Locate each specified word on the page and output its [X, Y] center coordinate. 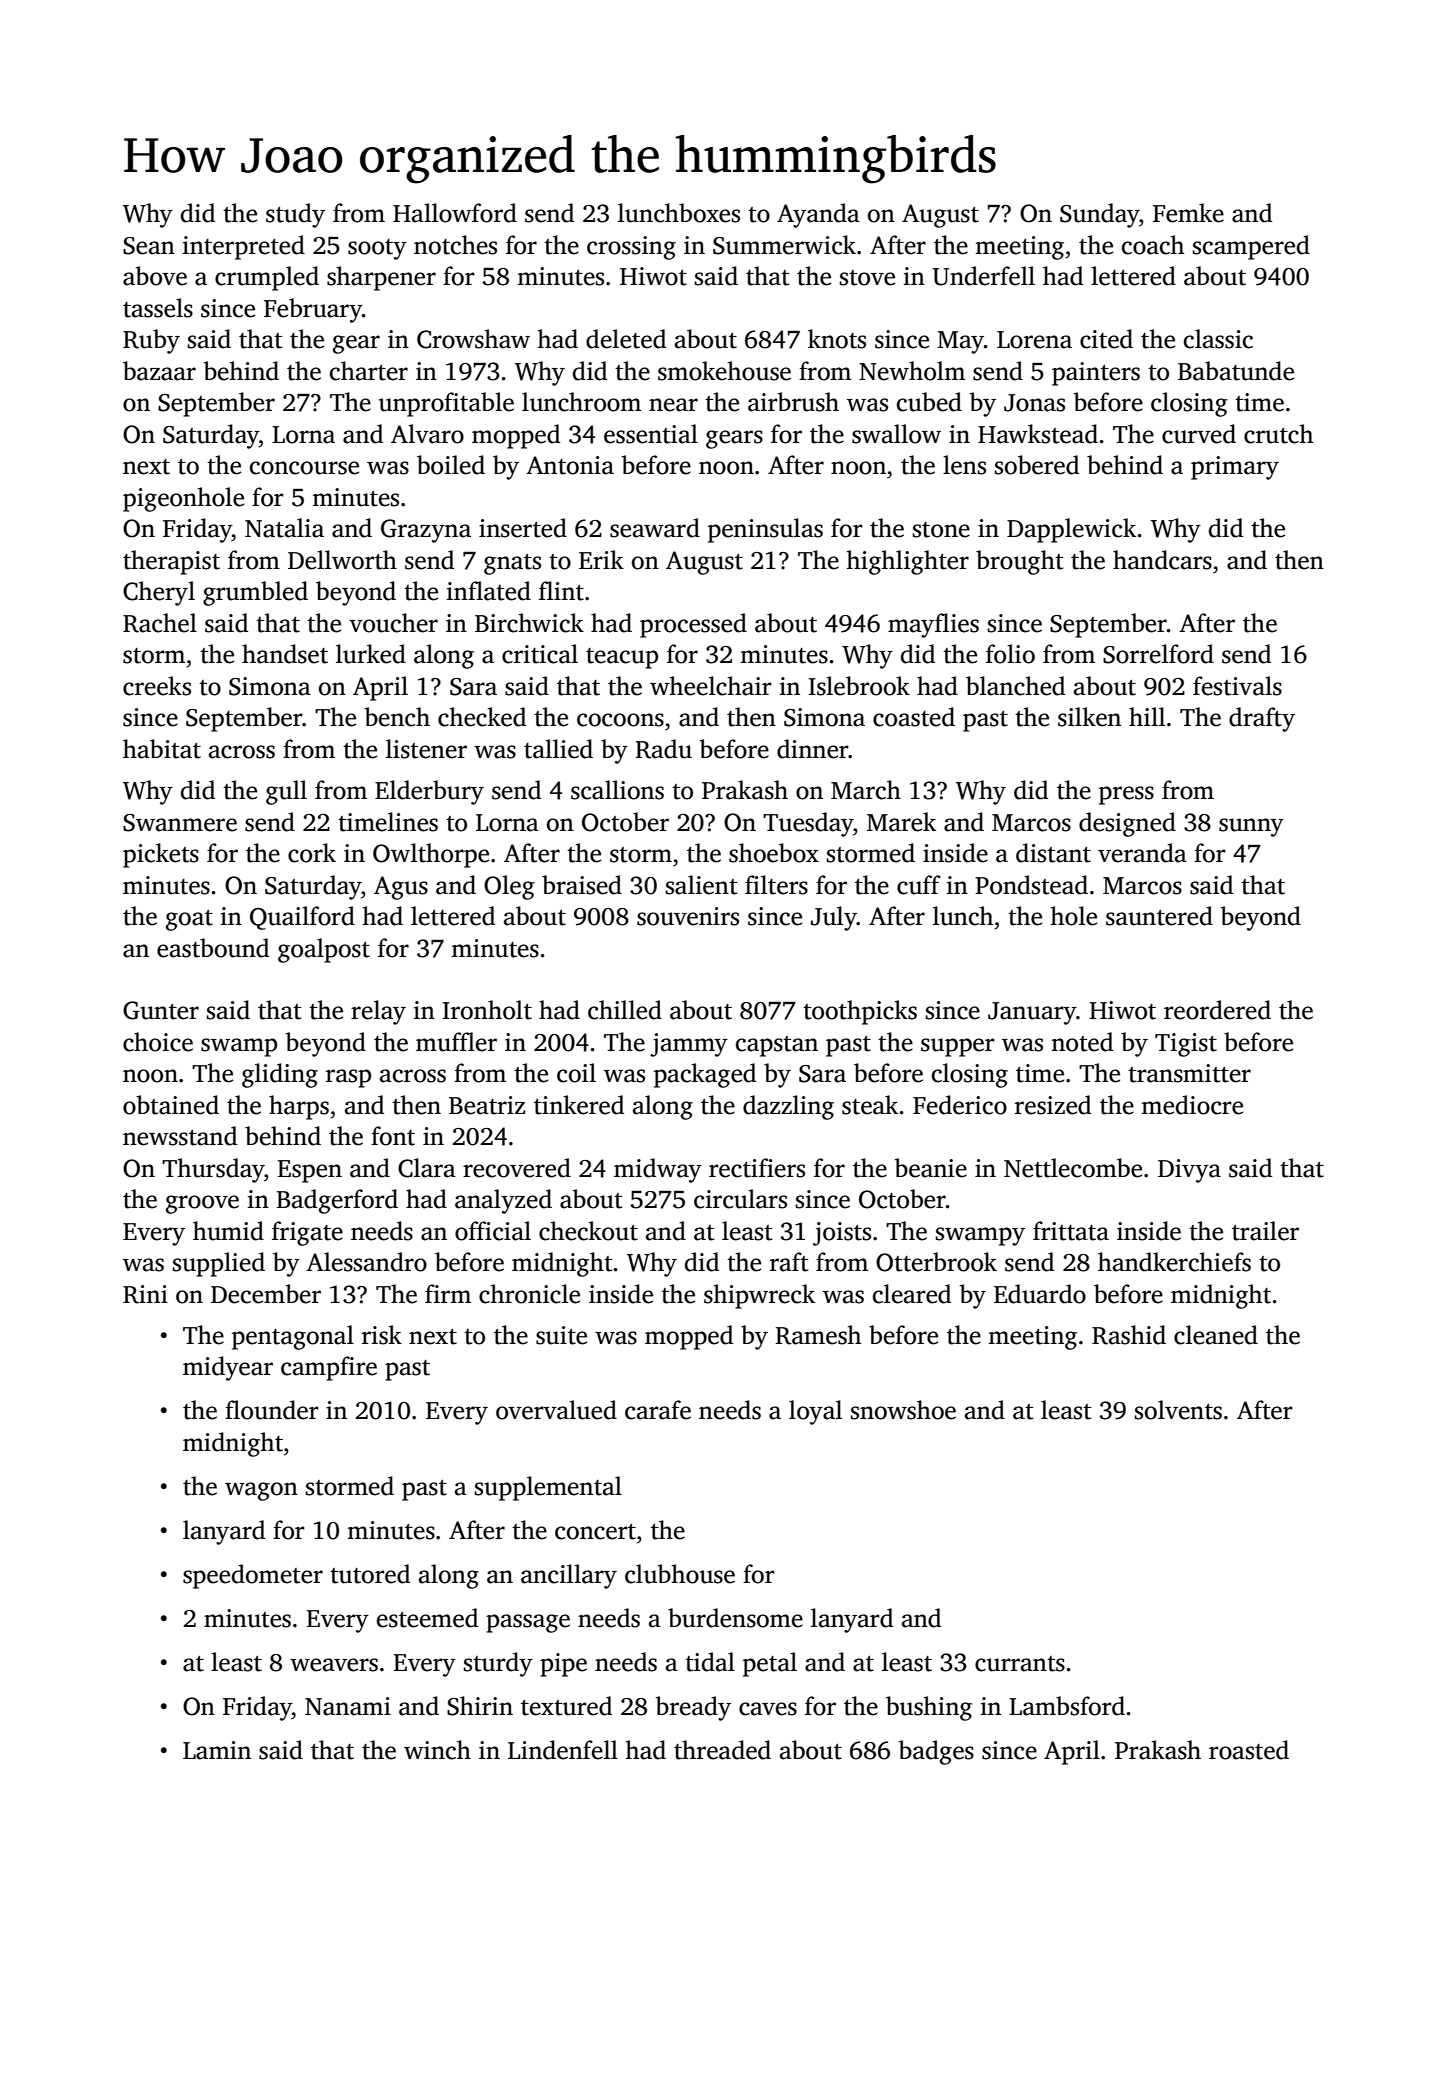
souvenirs [688, 916]
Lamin [217, 1750]
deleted [626, 339]
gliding [280, 1075]
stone [941, 530]
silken [1089, 717]
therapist [171, 562]
